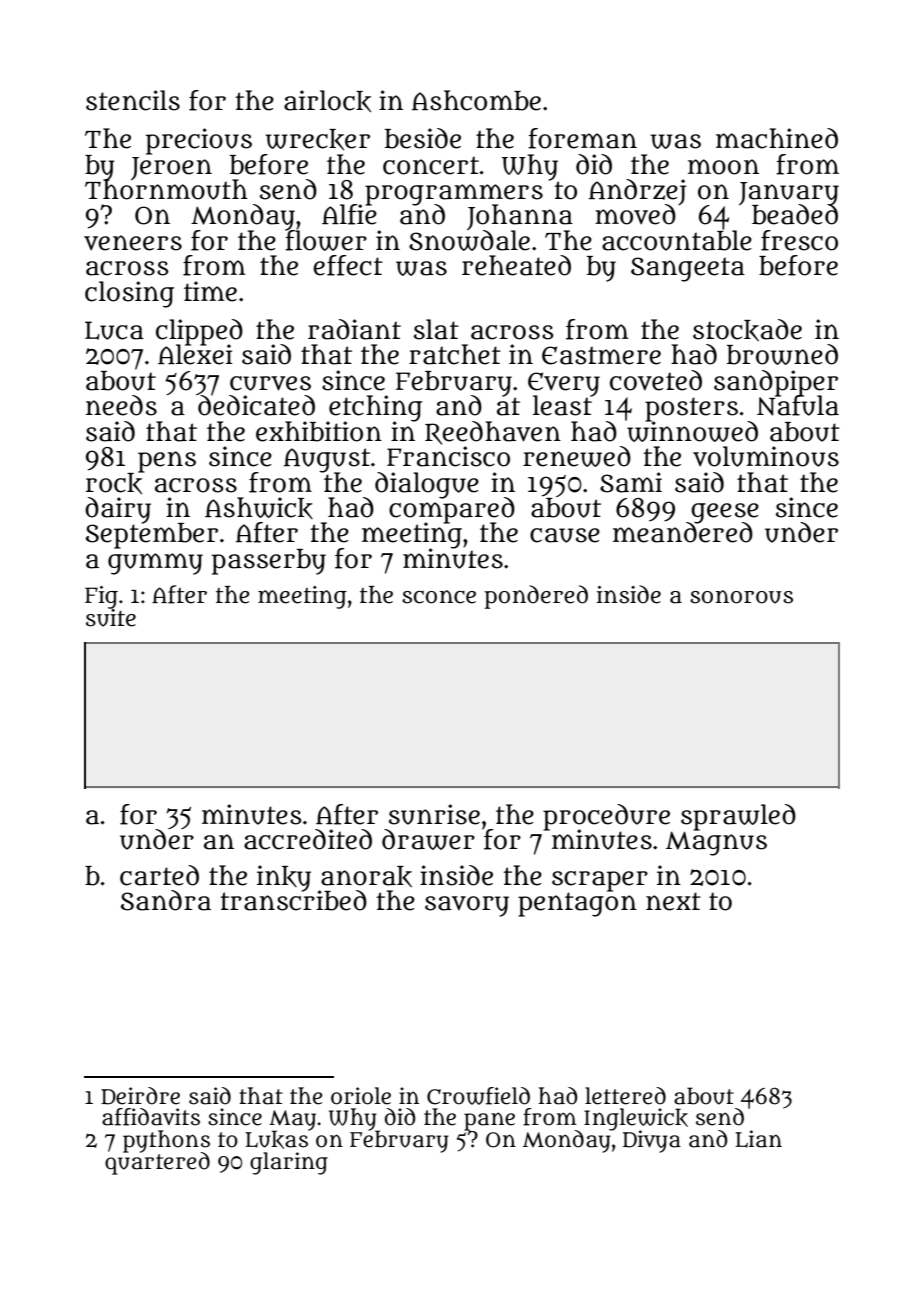 The width and height of the image is (924, 1311). What do you see at coordinates (777, 138) in the image?
I see `machined` at bounding box center [777, 138].
